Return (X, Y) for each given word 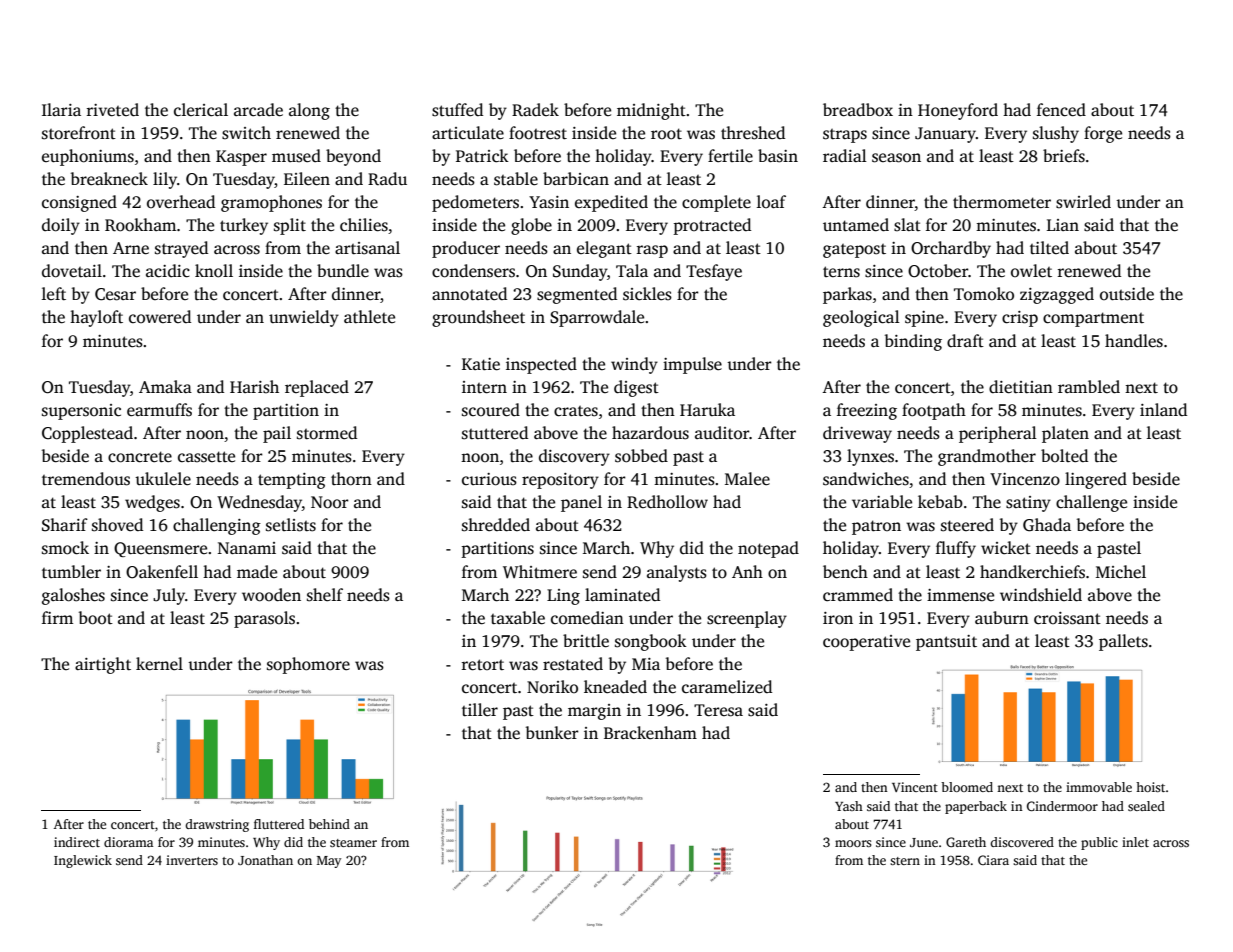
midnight (651, 111)
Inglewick (83, 861)
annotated (469, 294)
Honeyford (958, 111)
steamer (353, 843)
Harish (254, 387)
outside (1127, 294)
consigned (79, 203)
